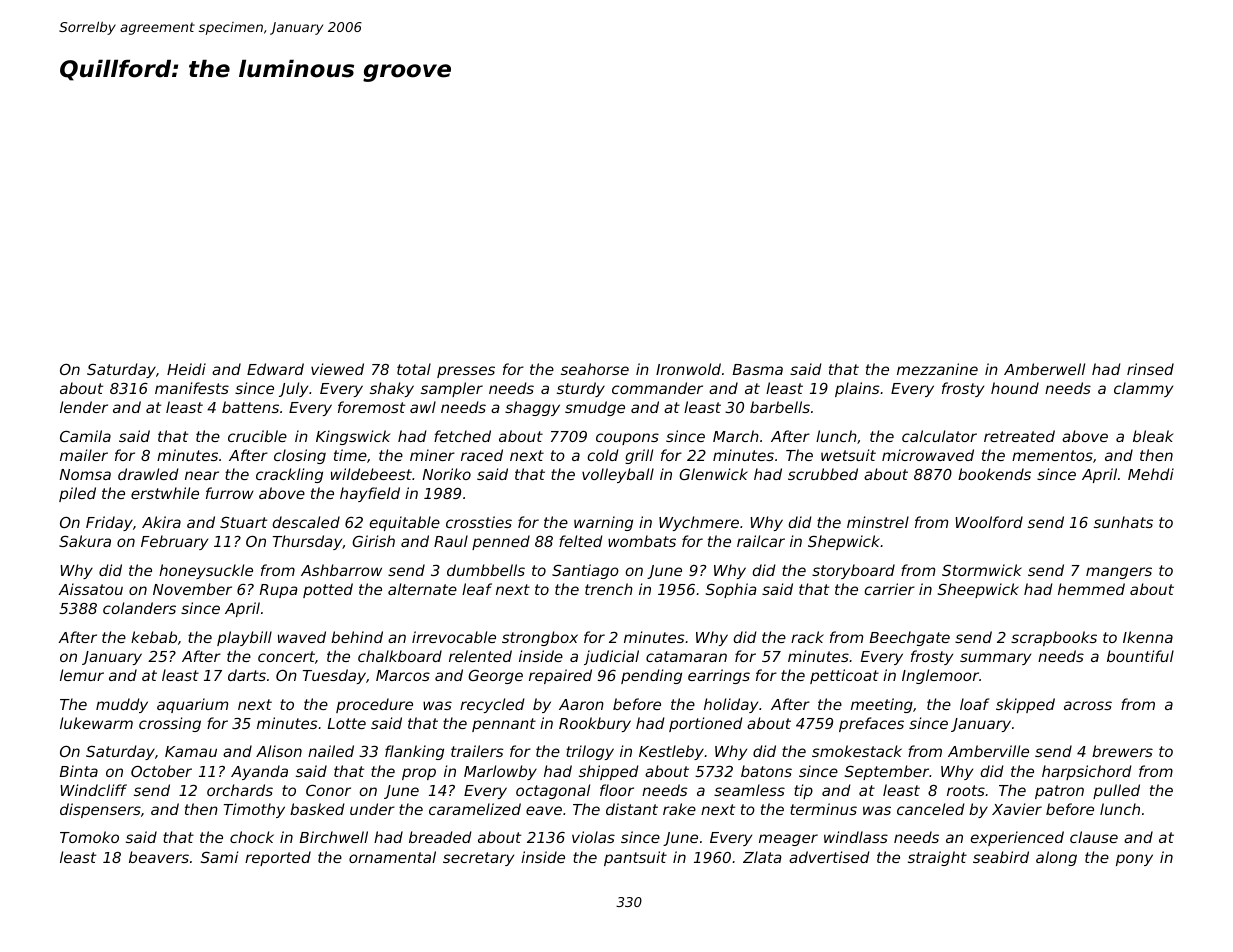 Image resolution: width=1233 pixels, height=952 pixels. I want to click on seahorse, so click(595, 369).
